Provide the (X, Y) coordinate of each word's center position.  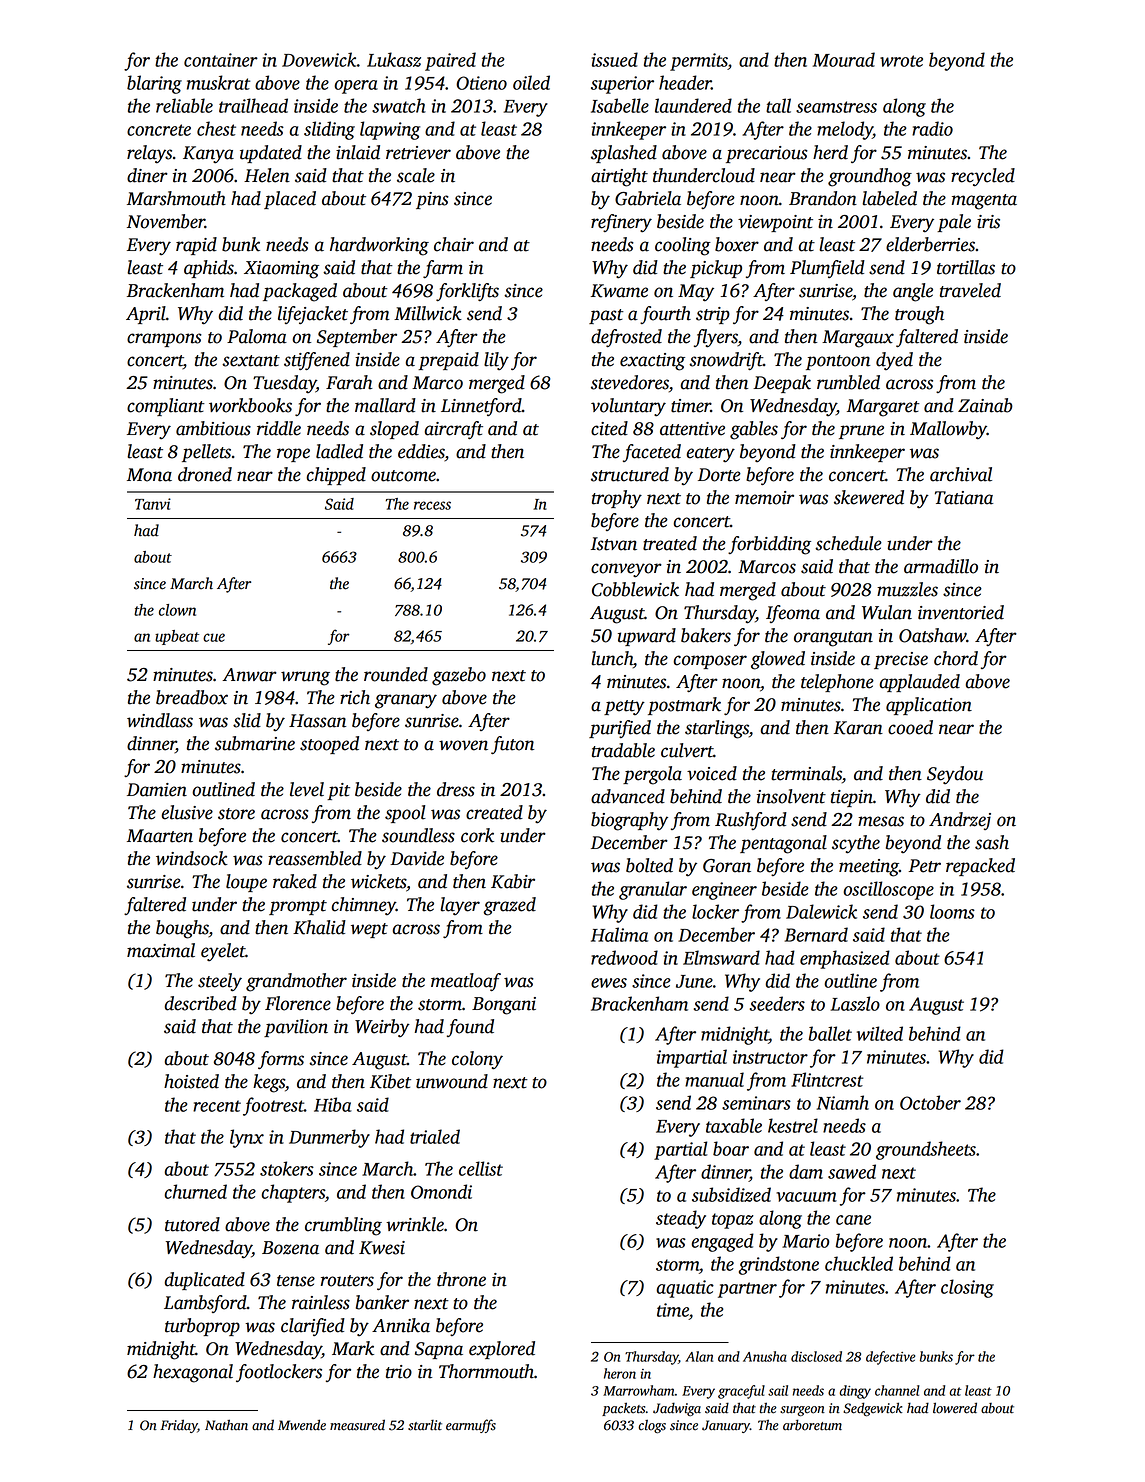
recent (217, 1106)
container (221, 60)
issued (615, 59)
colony (477, 1060)
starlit (425, 1425)
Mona (149, 475)
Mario (805, 1241)
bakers (706, 635)
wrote (901, 61)
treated (670, 543)
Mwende (302, 1425)
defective (890, 1358)
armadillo (941, 566)
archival (961, 474)
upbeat (177, 637)
